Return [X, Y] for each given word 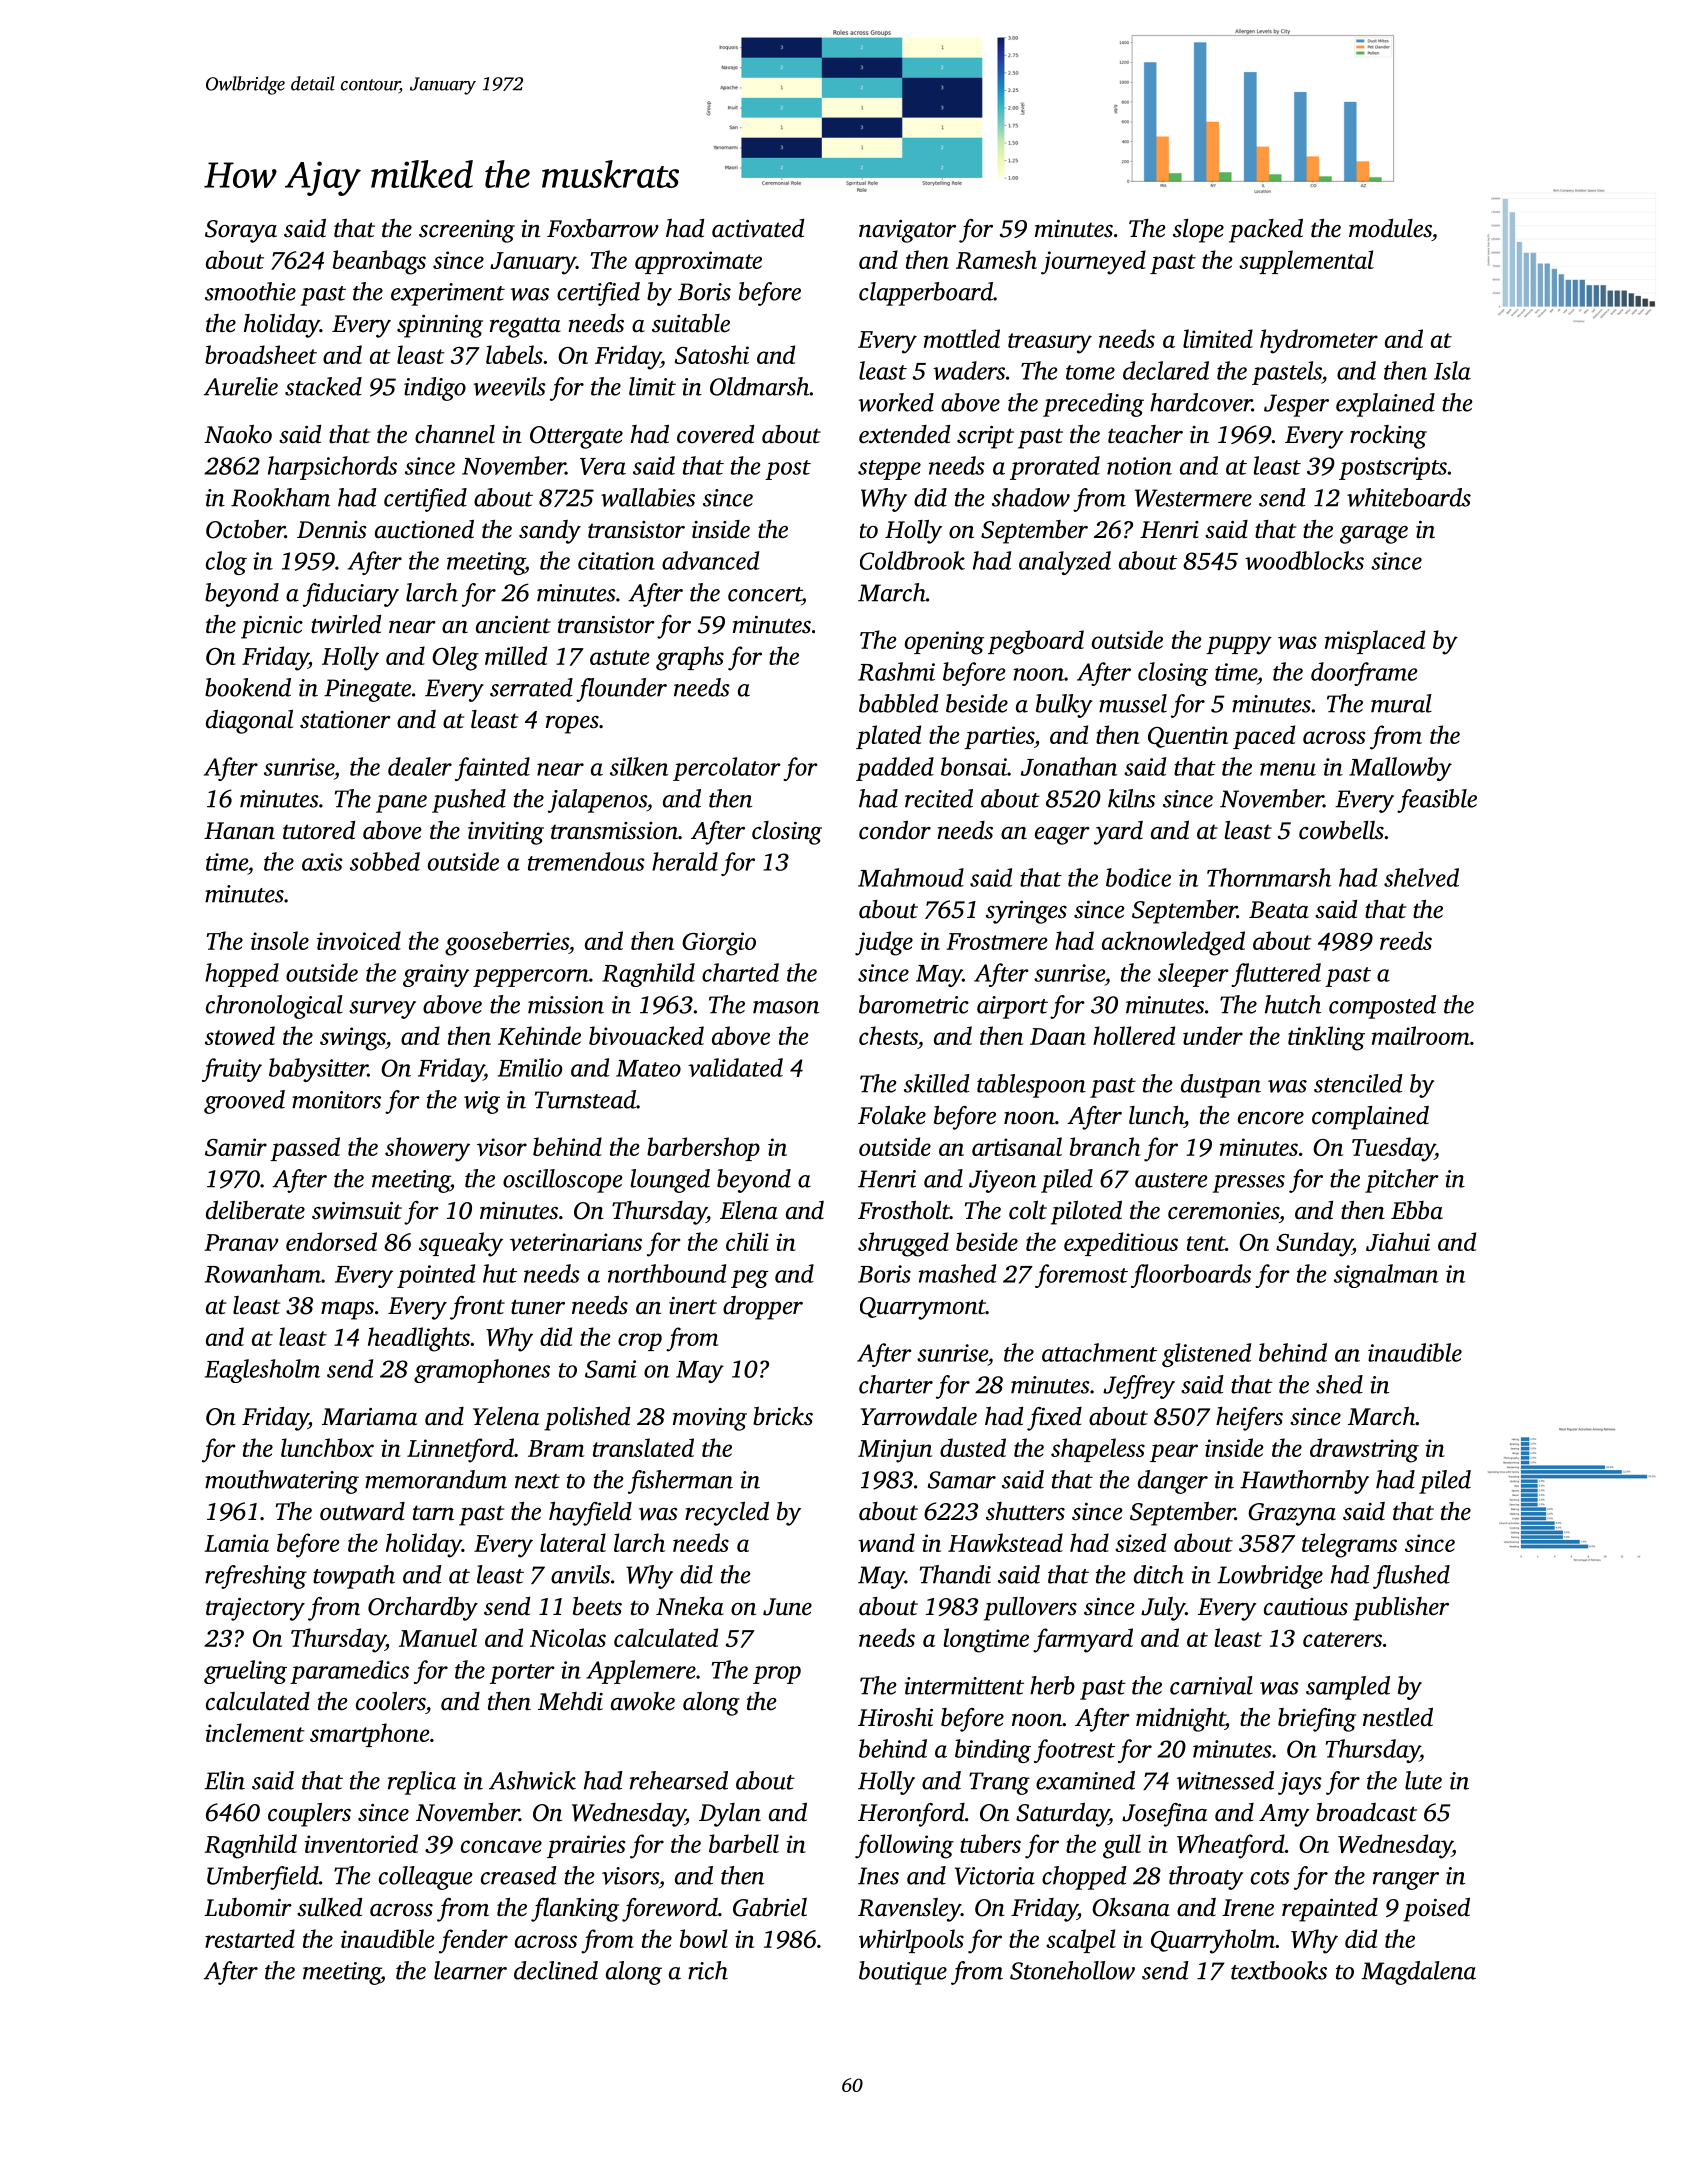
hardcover [1201, 402]
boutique [903, 1973]
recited [939, 798]
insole [280, 940]
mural [1401, 703]
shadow [1031, 497]
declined [556, 1970]
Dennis [332, 530]
